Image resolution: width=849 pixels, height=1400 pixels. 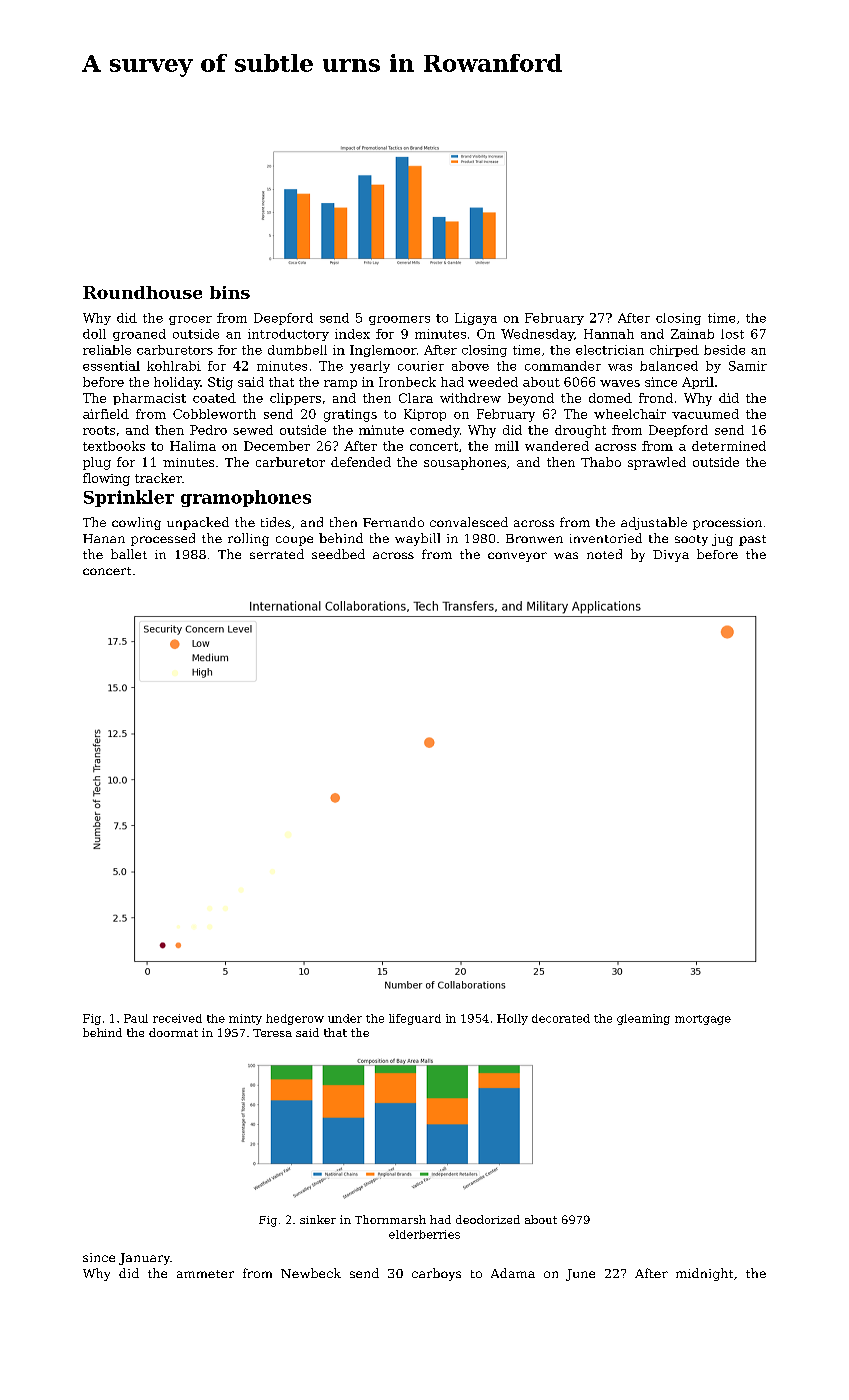 What do you see at coordinates (230, 292) in the page?
I see `bins` at bounding box center [230, 292].
